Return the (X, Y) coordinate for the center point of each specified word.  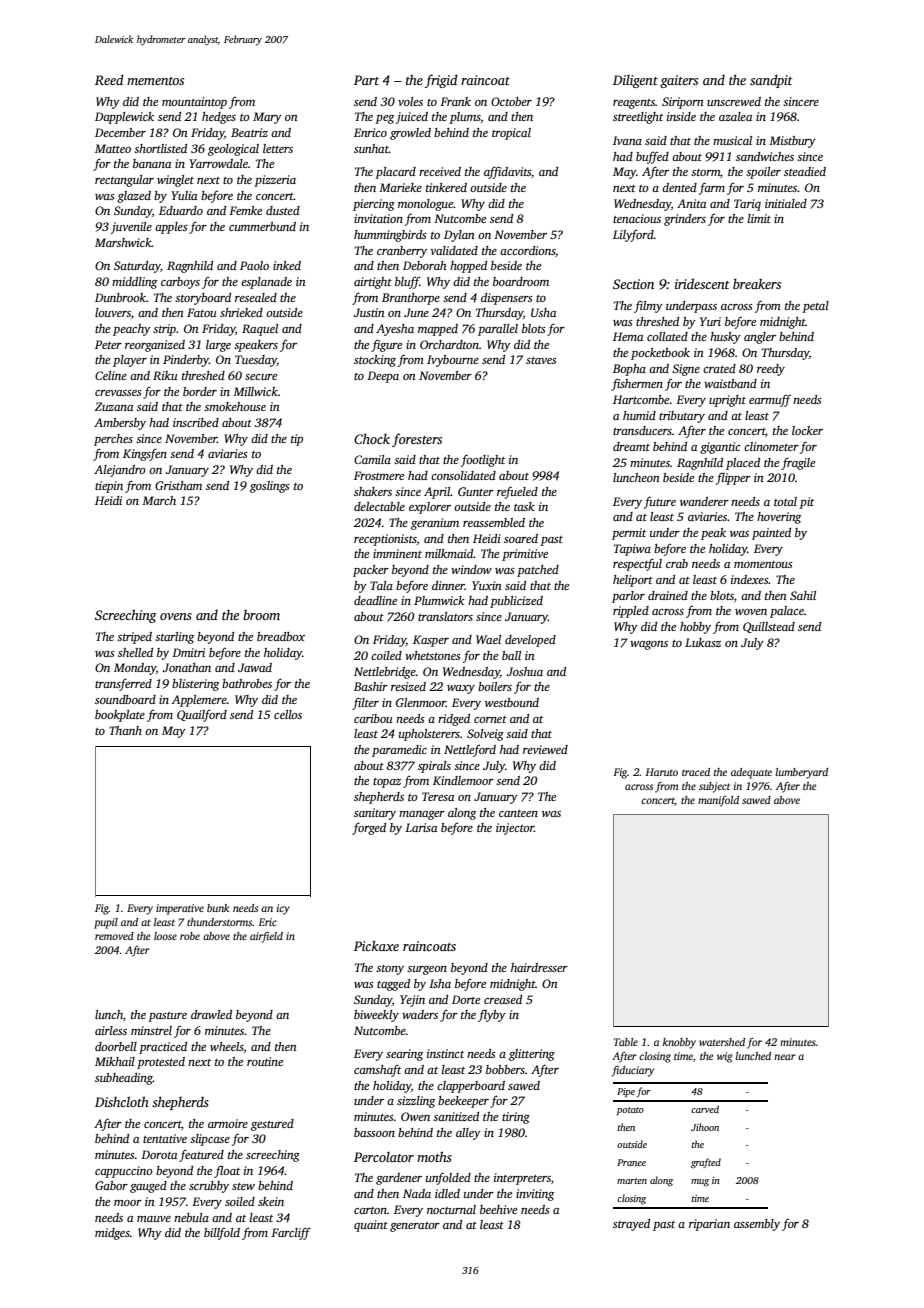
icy (283, 909)
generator (415, 1227)
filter (365, 703)
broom (261, 615)
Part (366, 80)
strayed (631, 1225)
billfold (222, 1234)
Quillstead (769, 627)
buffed (652, 158)
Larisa (421, 827)
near (785, 1057)
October (511, 101)
